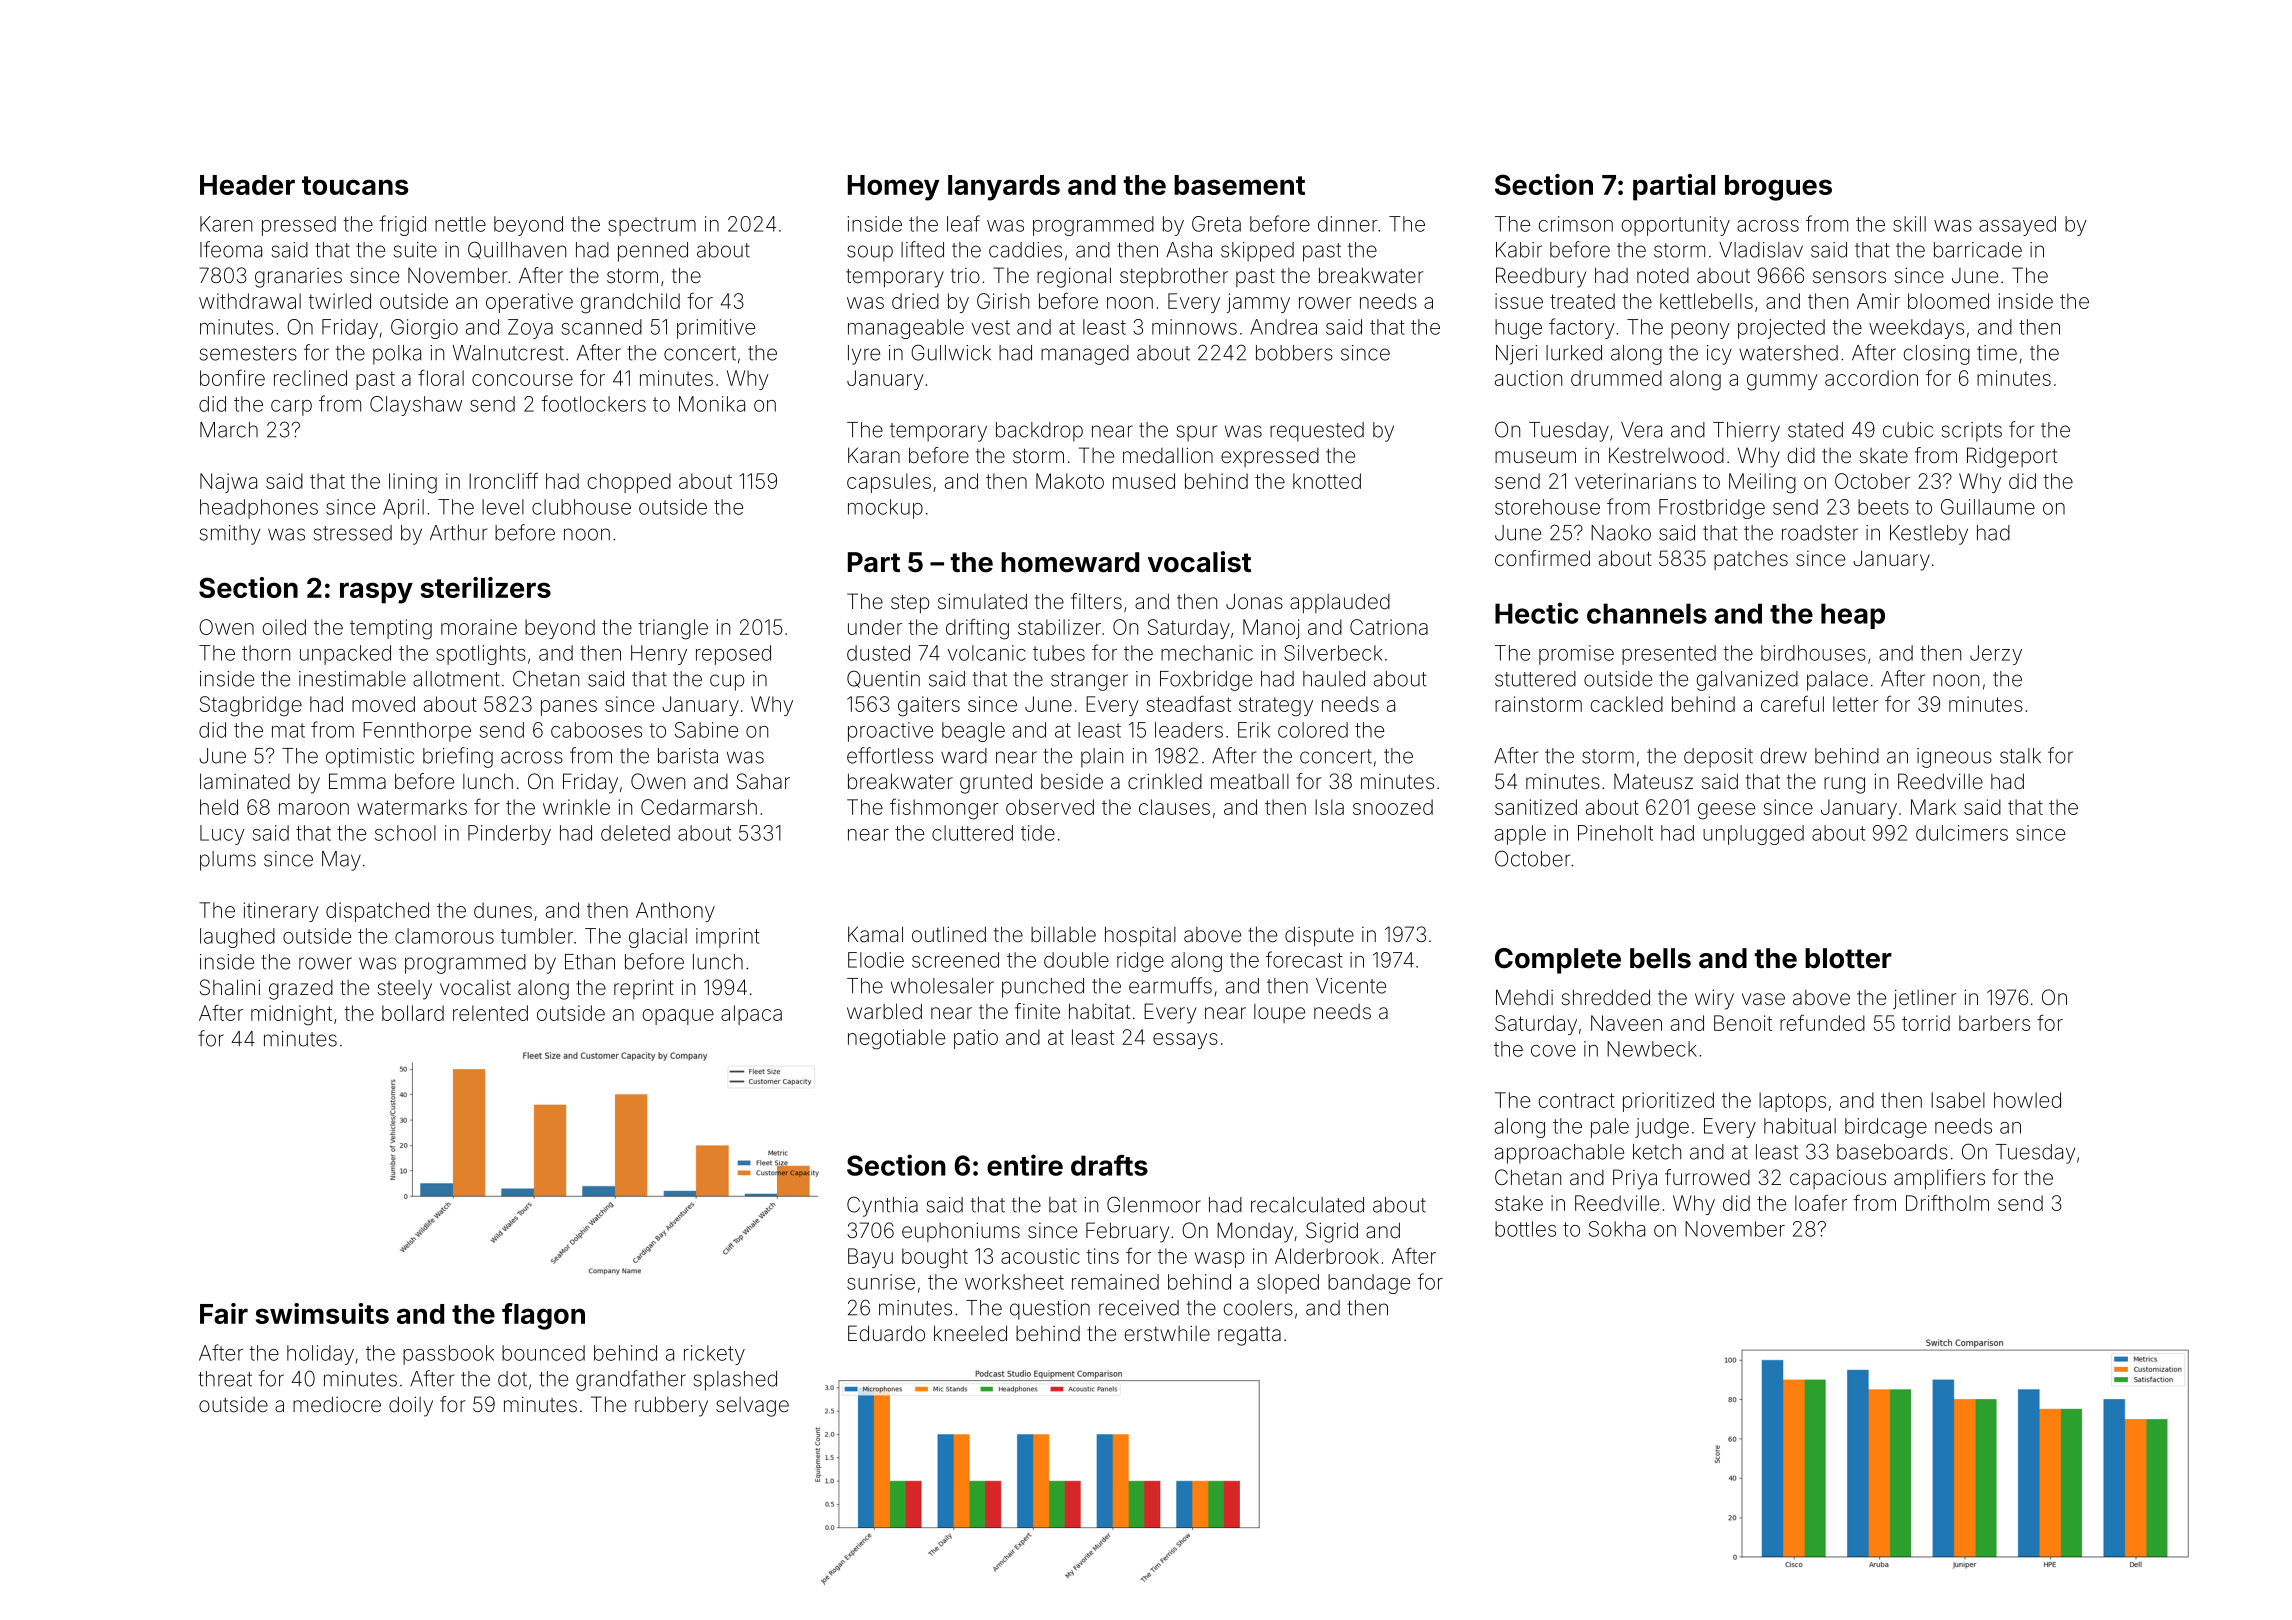 This screenshot has width=2292, height=1620. I want to click on Guillaume, so click(1988, 507).
